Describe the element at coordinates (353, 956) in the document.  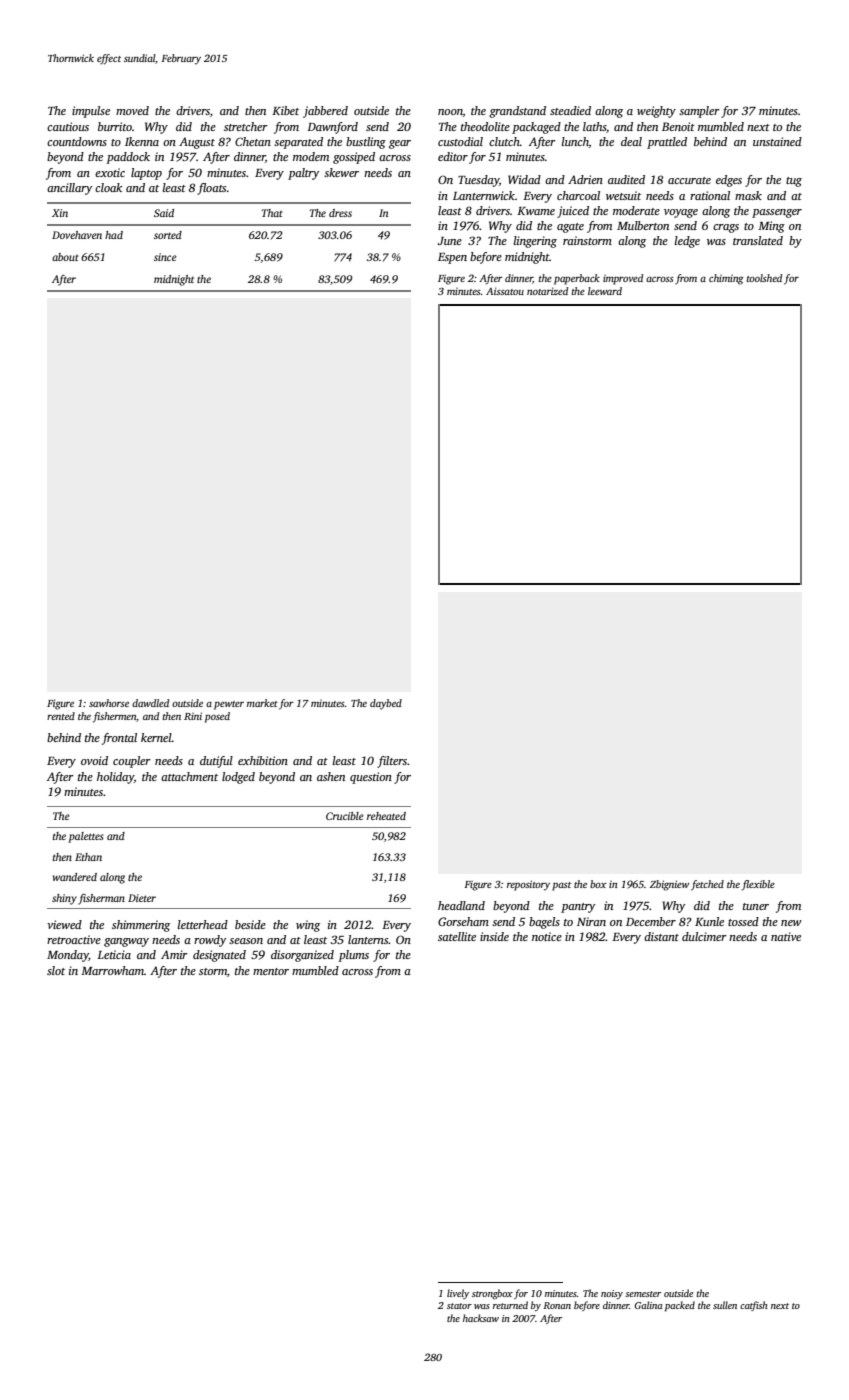
I see `plums` at that location.
